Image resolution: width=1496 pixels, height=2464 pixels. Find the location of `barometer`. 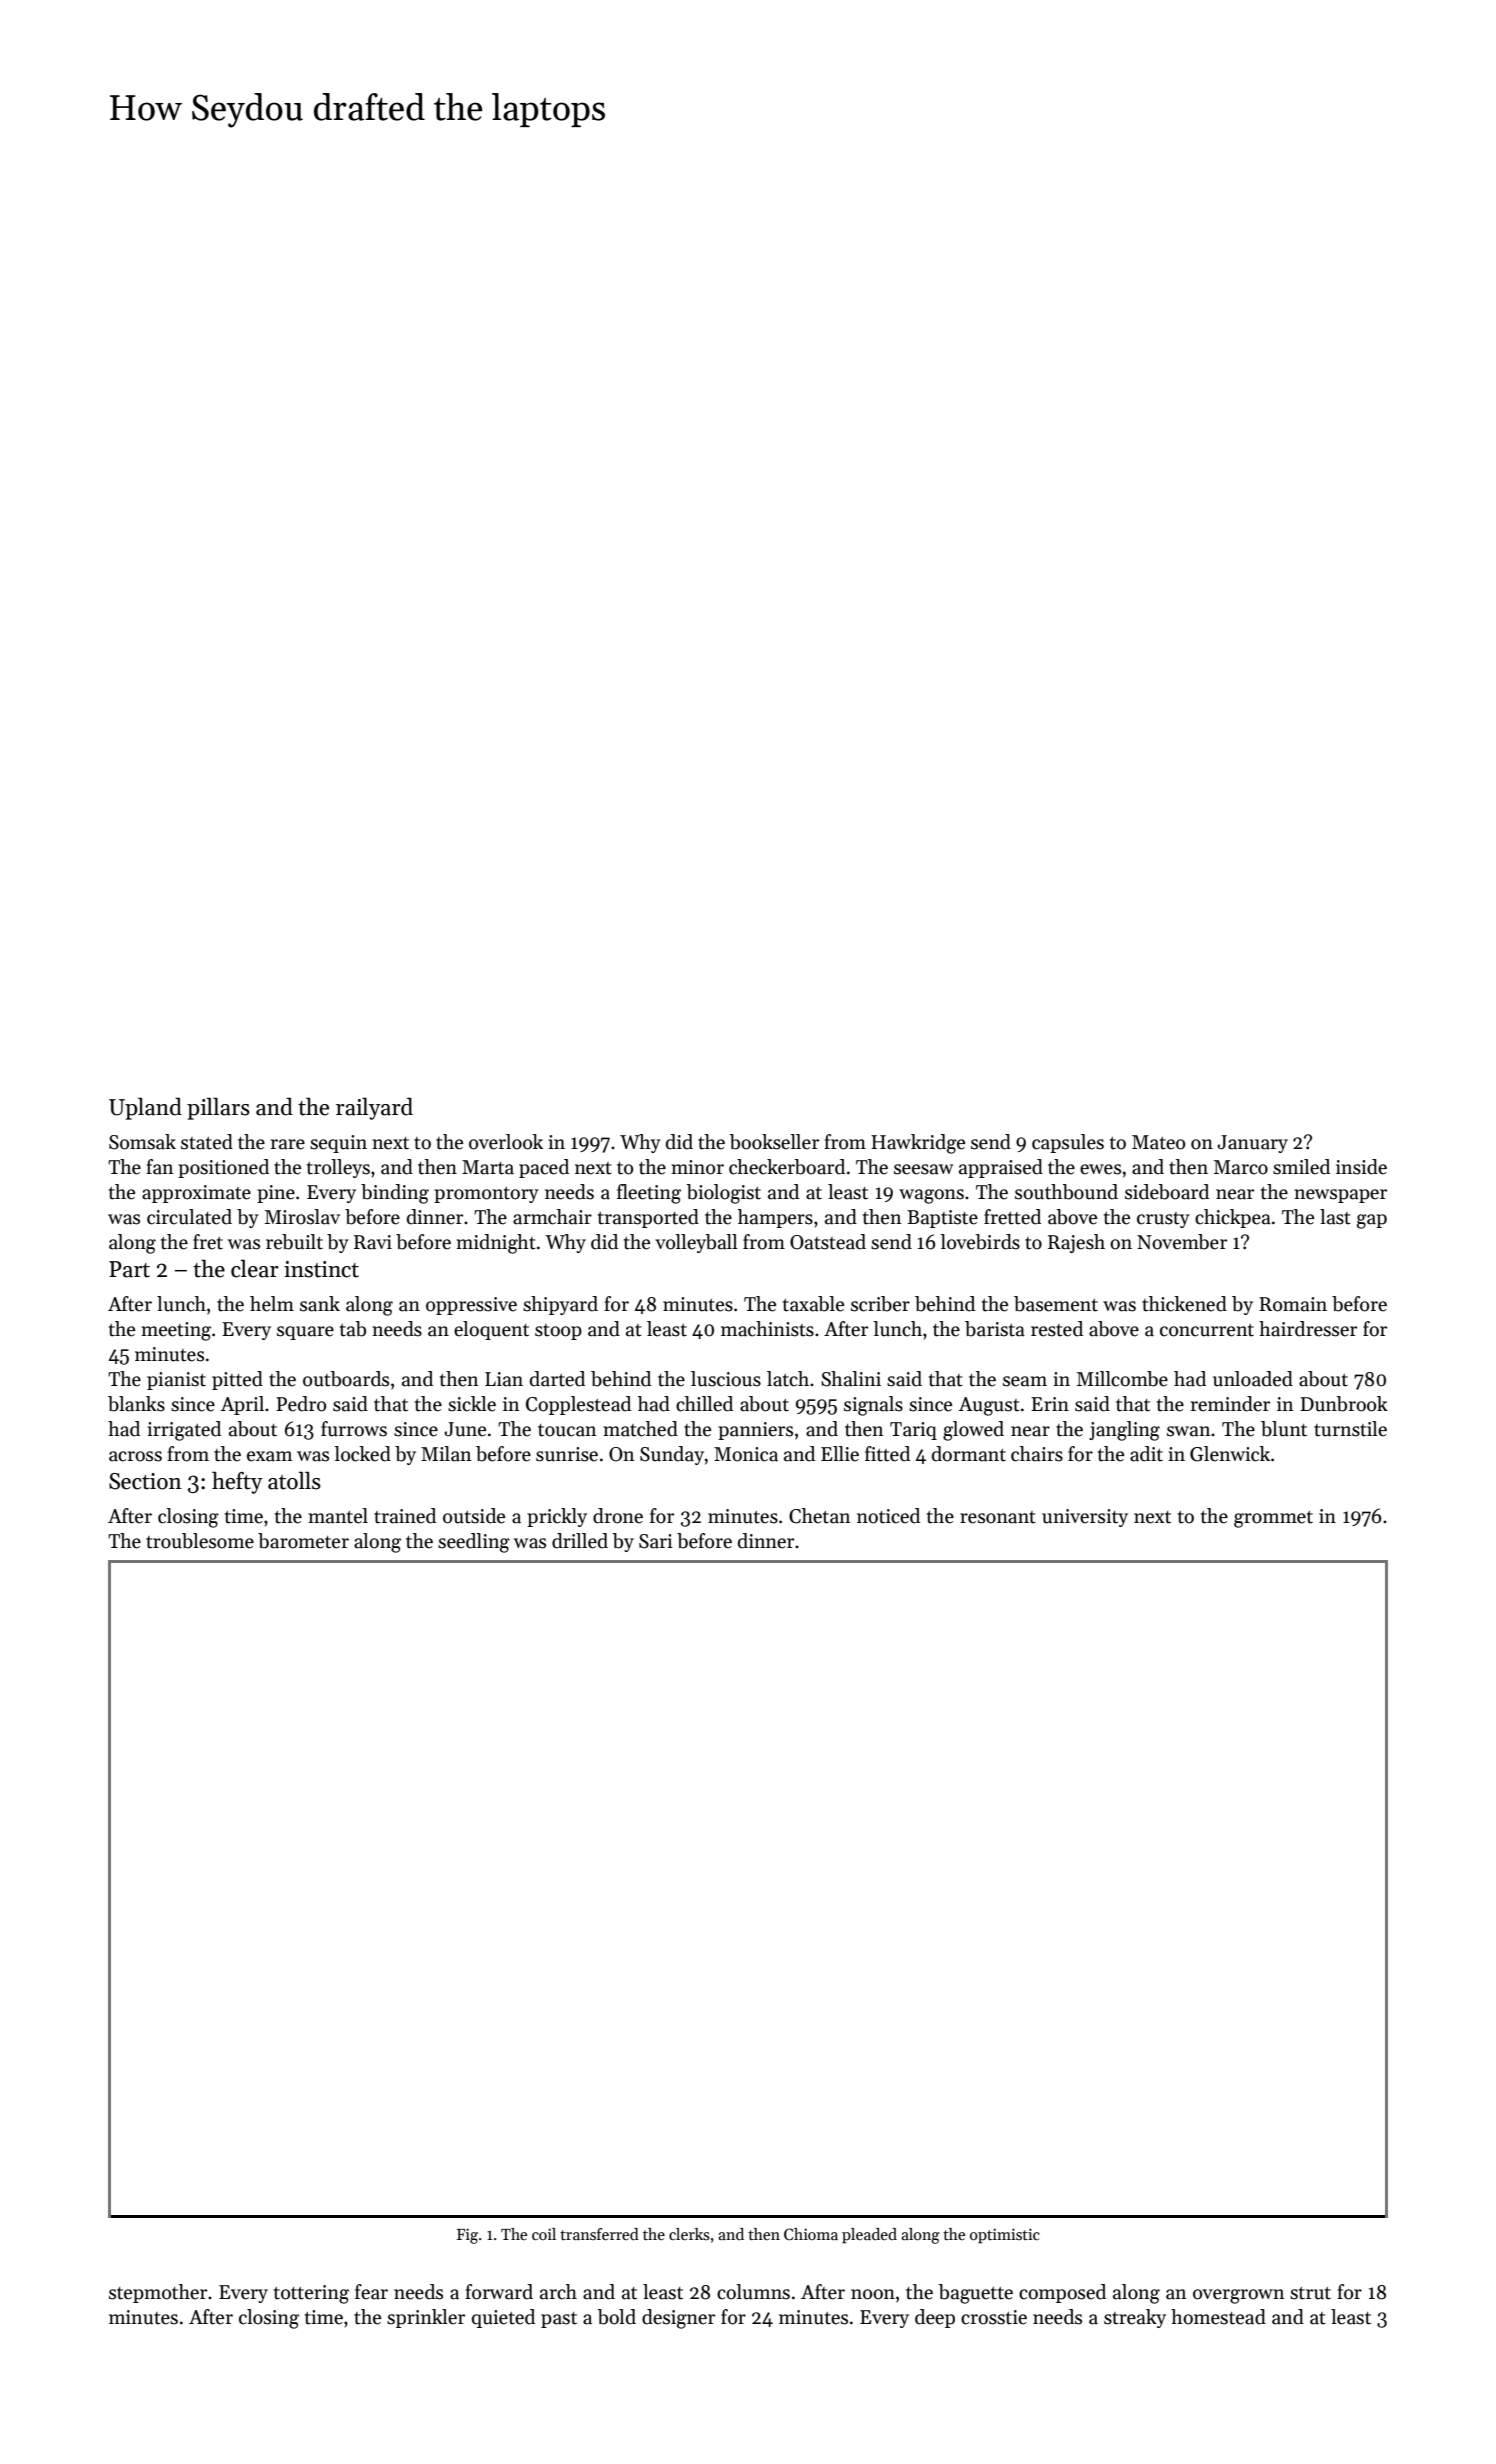

barometer is located at coordinates (303, 1541).
